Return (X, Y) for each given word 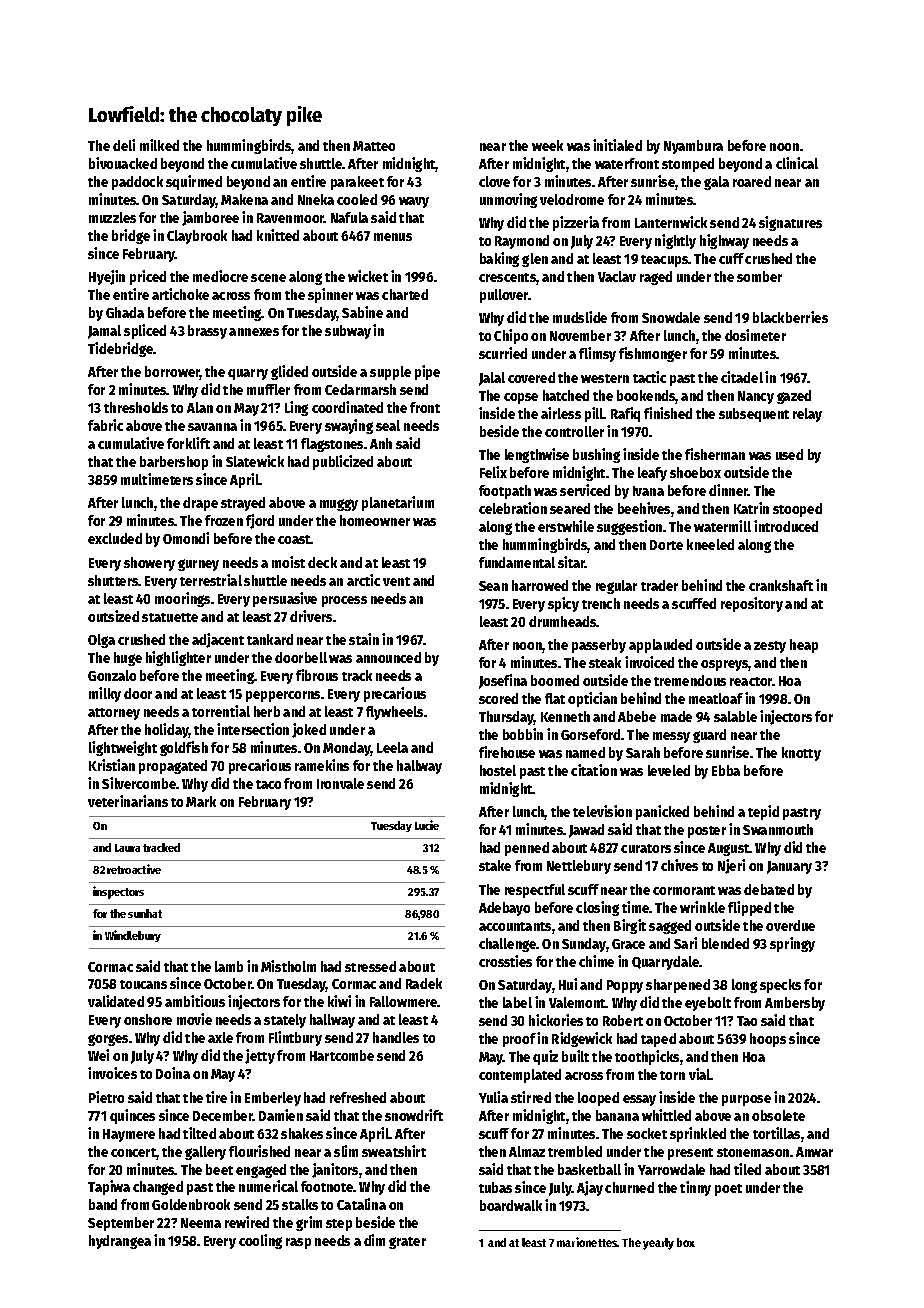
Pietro (106, 1097)
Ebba (726, 770)
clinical (797, 163)
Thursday (506, 718)
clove (494, 181)
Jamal (104, 332)
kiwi (339, 1001)
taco (268, 784)
